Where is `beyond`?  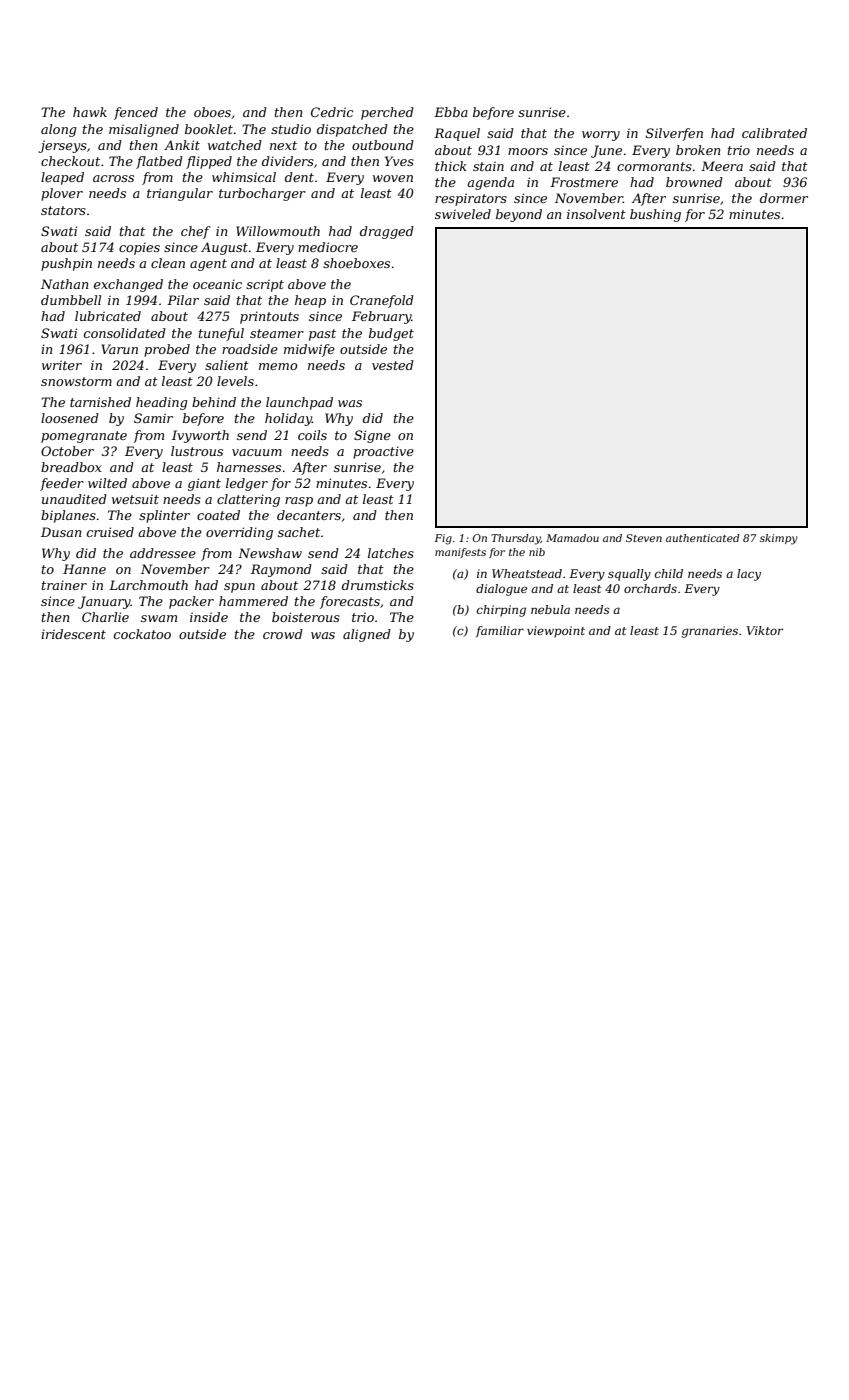
beyond is located at coordinates (519, 215).
